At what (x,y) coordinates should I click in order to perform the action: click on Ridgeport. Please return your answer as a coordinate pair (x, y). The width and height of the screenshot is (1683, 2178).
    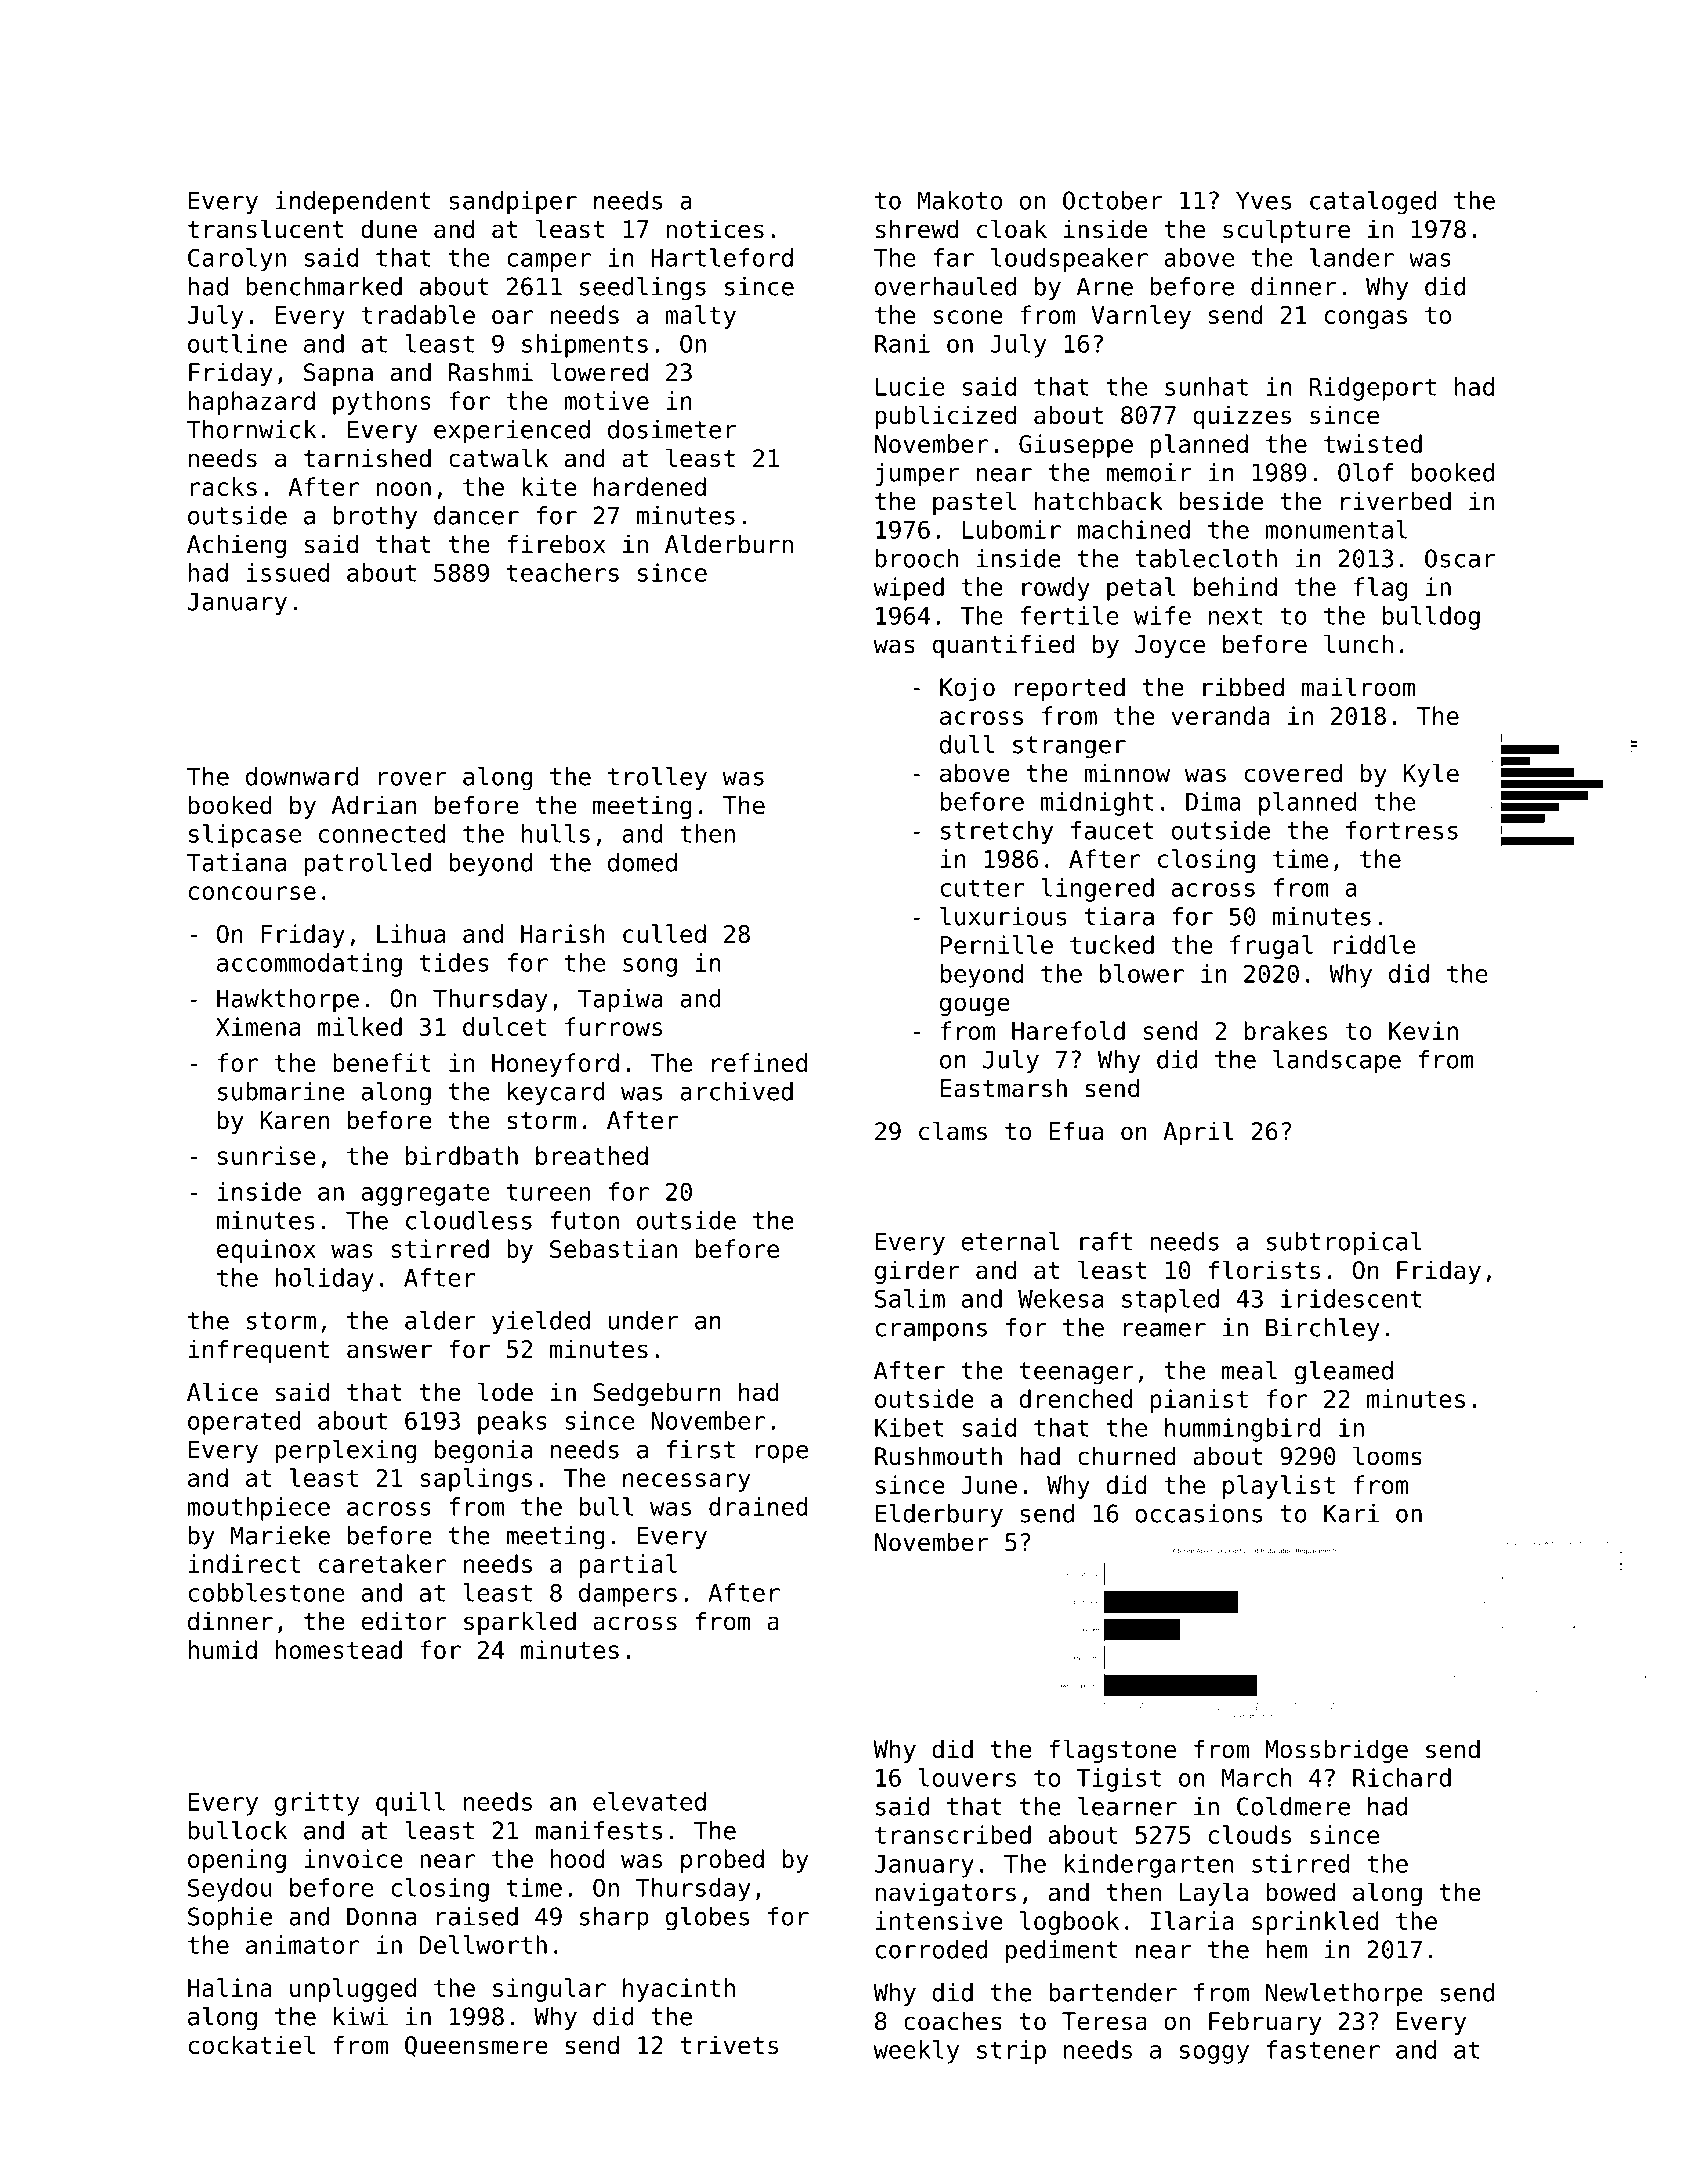
    Looking at the image, I should click on (1372, 389).
